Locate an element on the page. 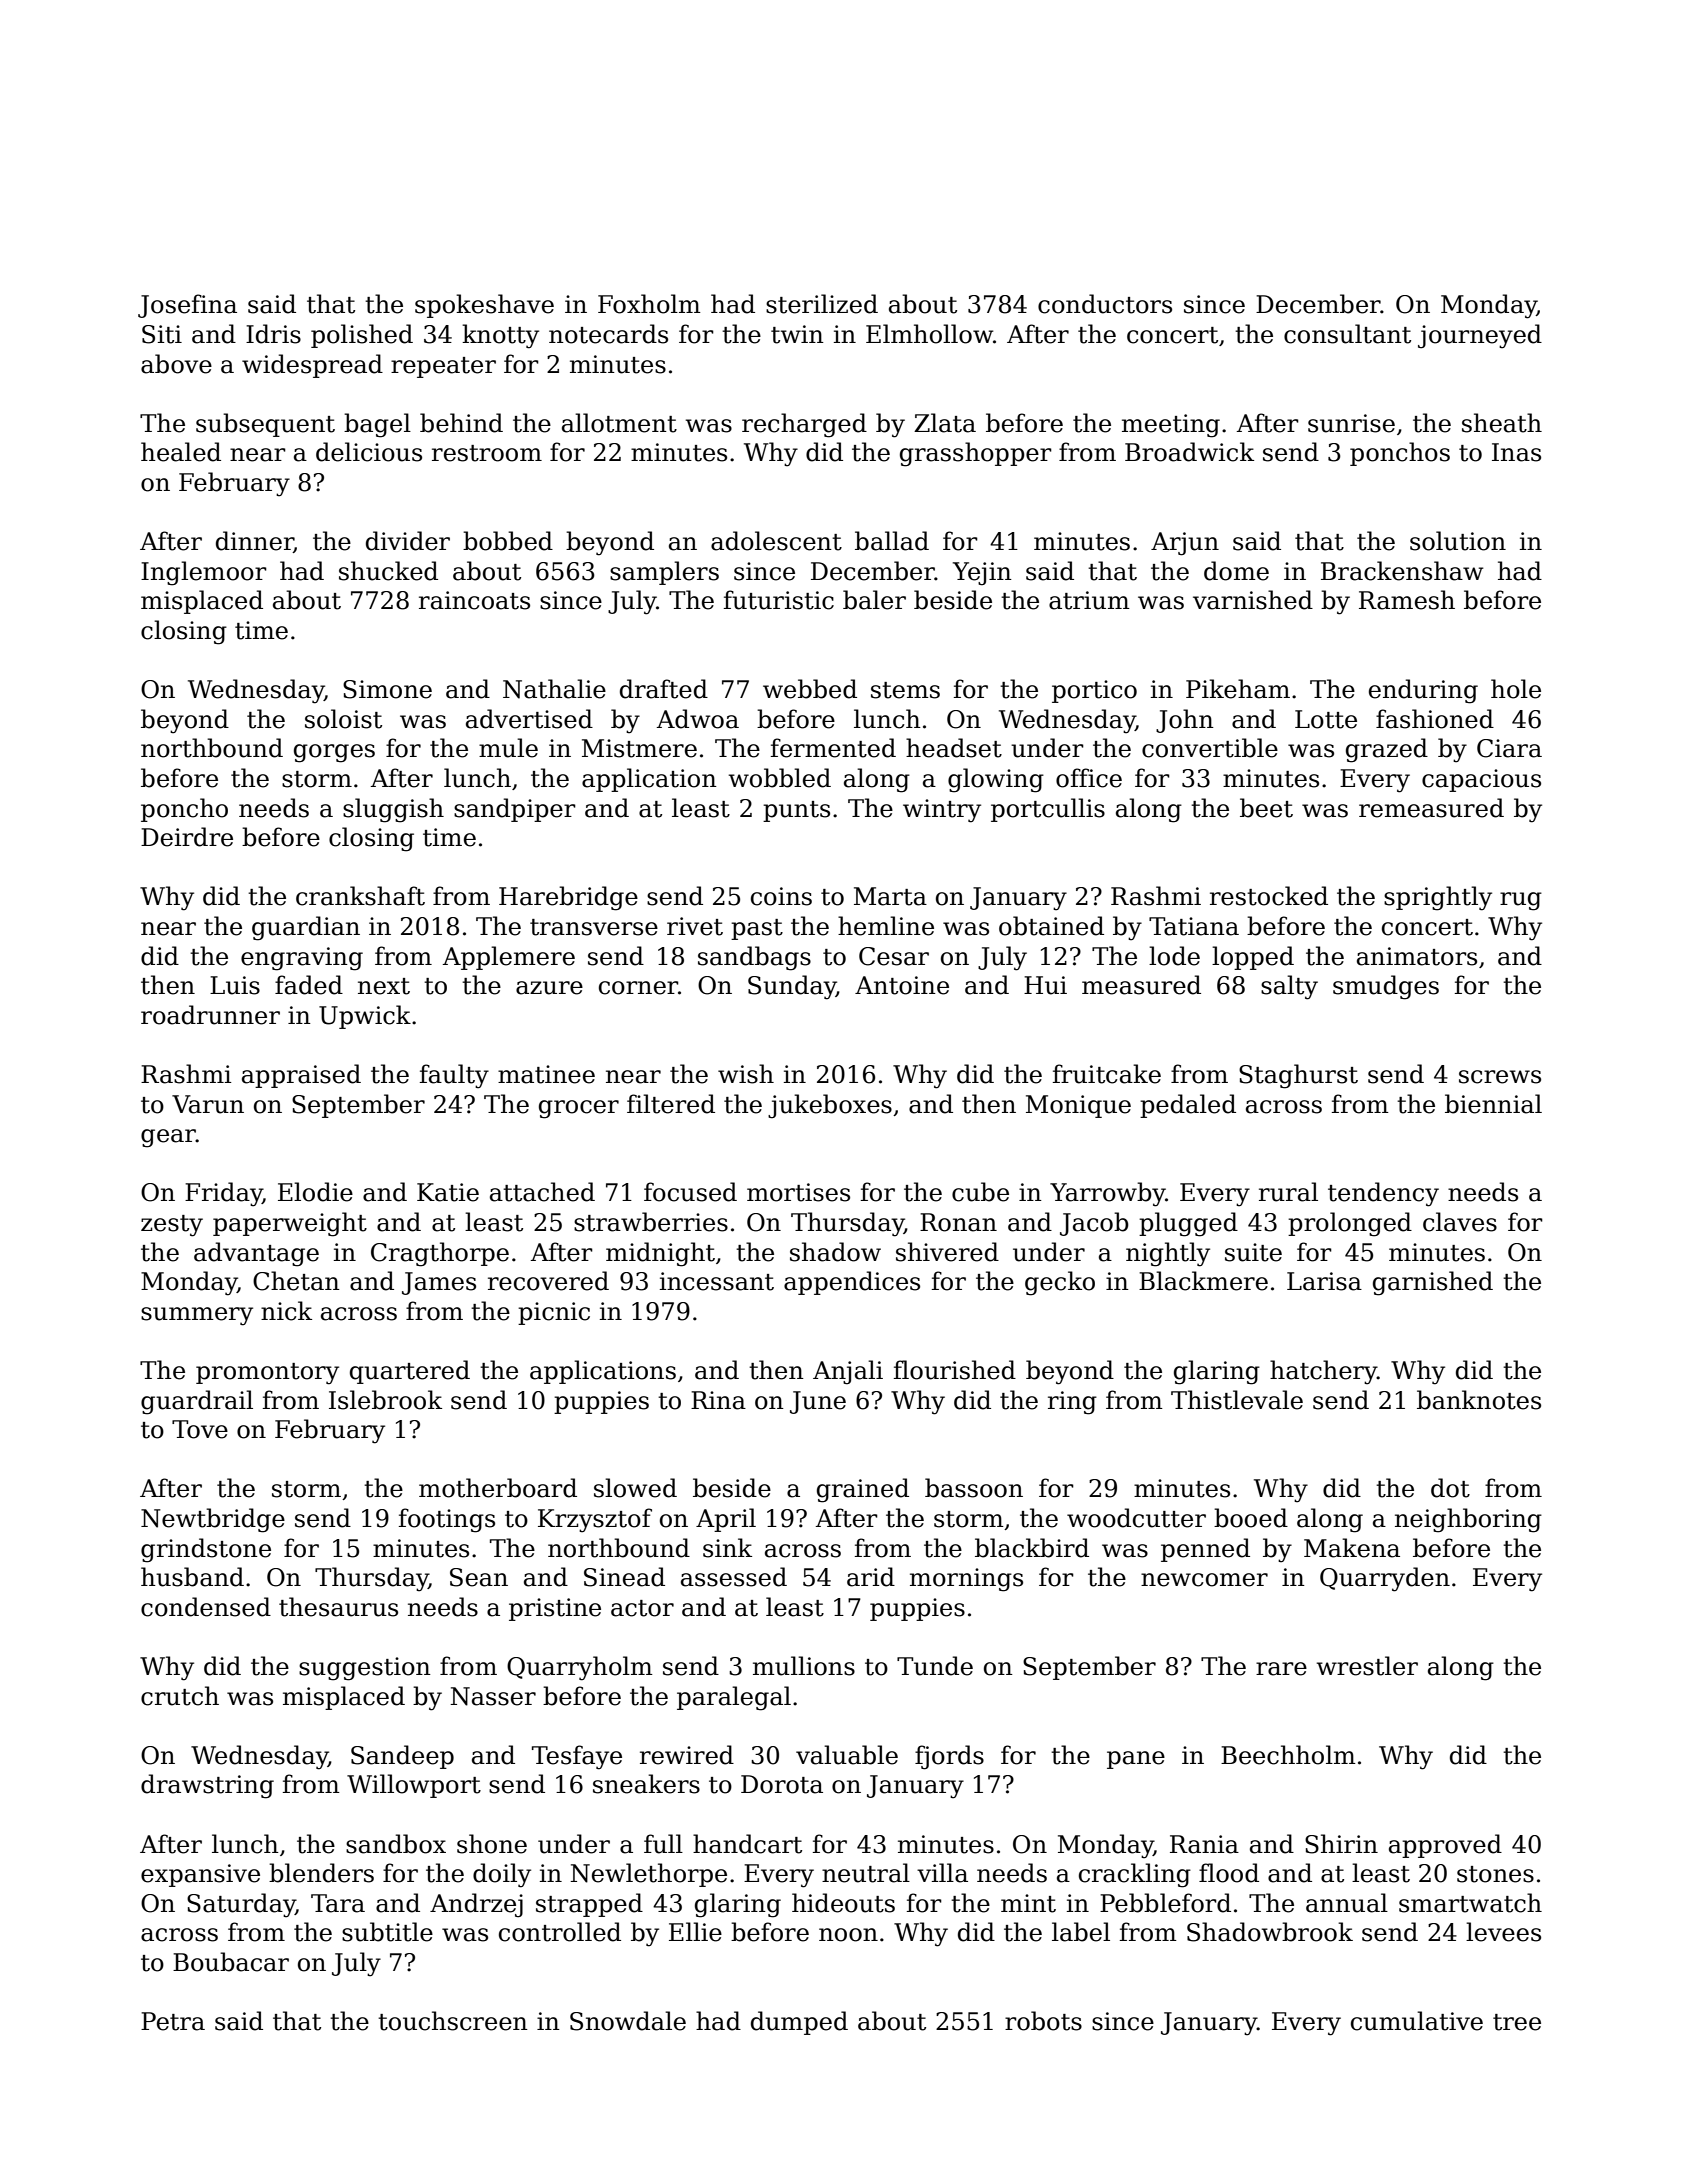 Image resolution: width=1683 pixels, height=2178 pixels. expansive is located at coordinates (200, 1875).
